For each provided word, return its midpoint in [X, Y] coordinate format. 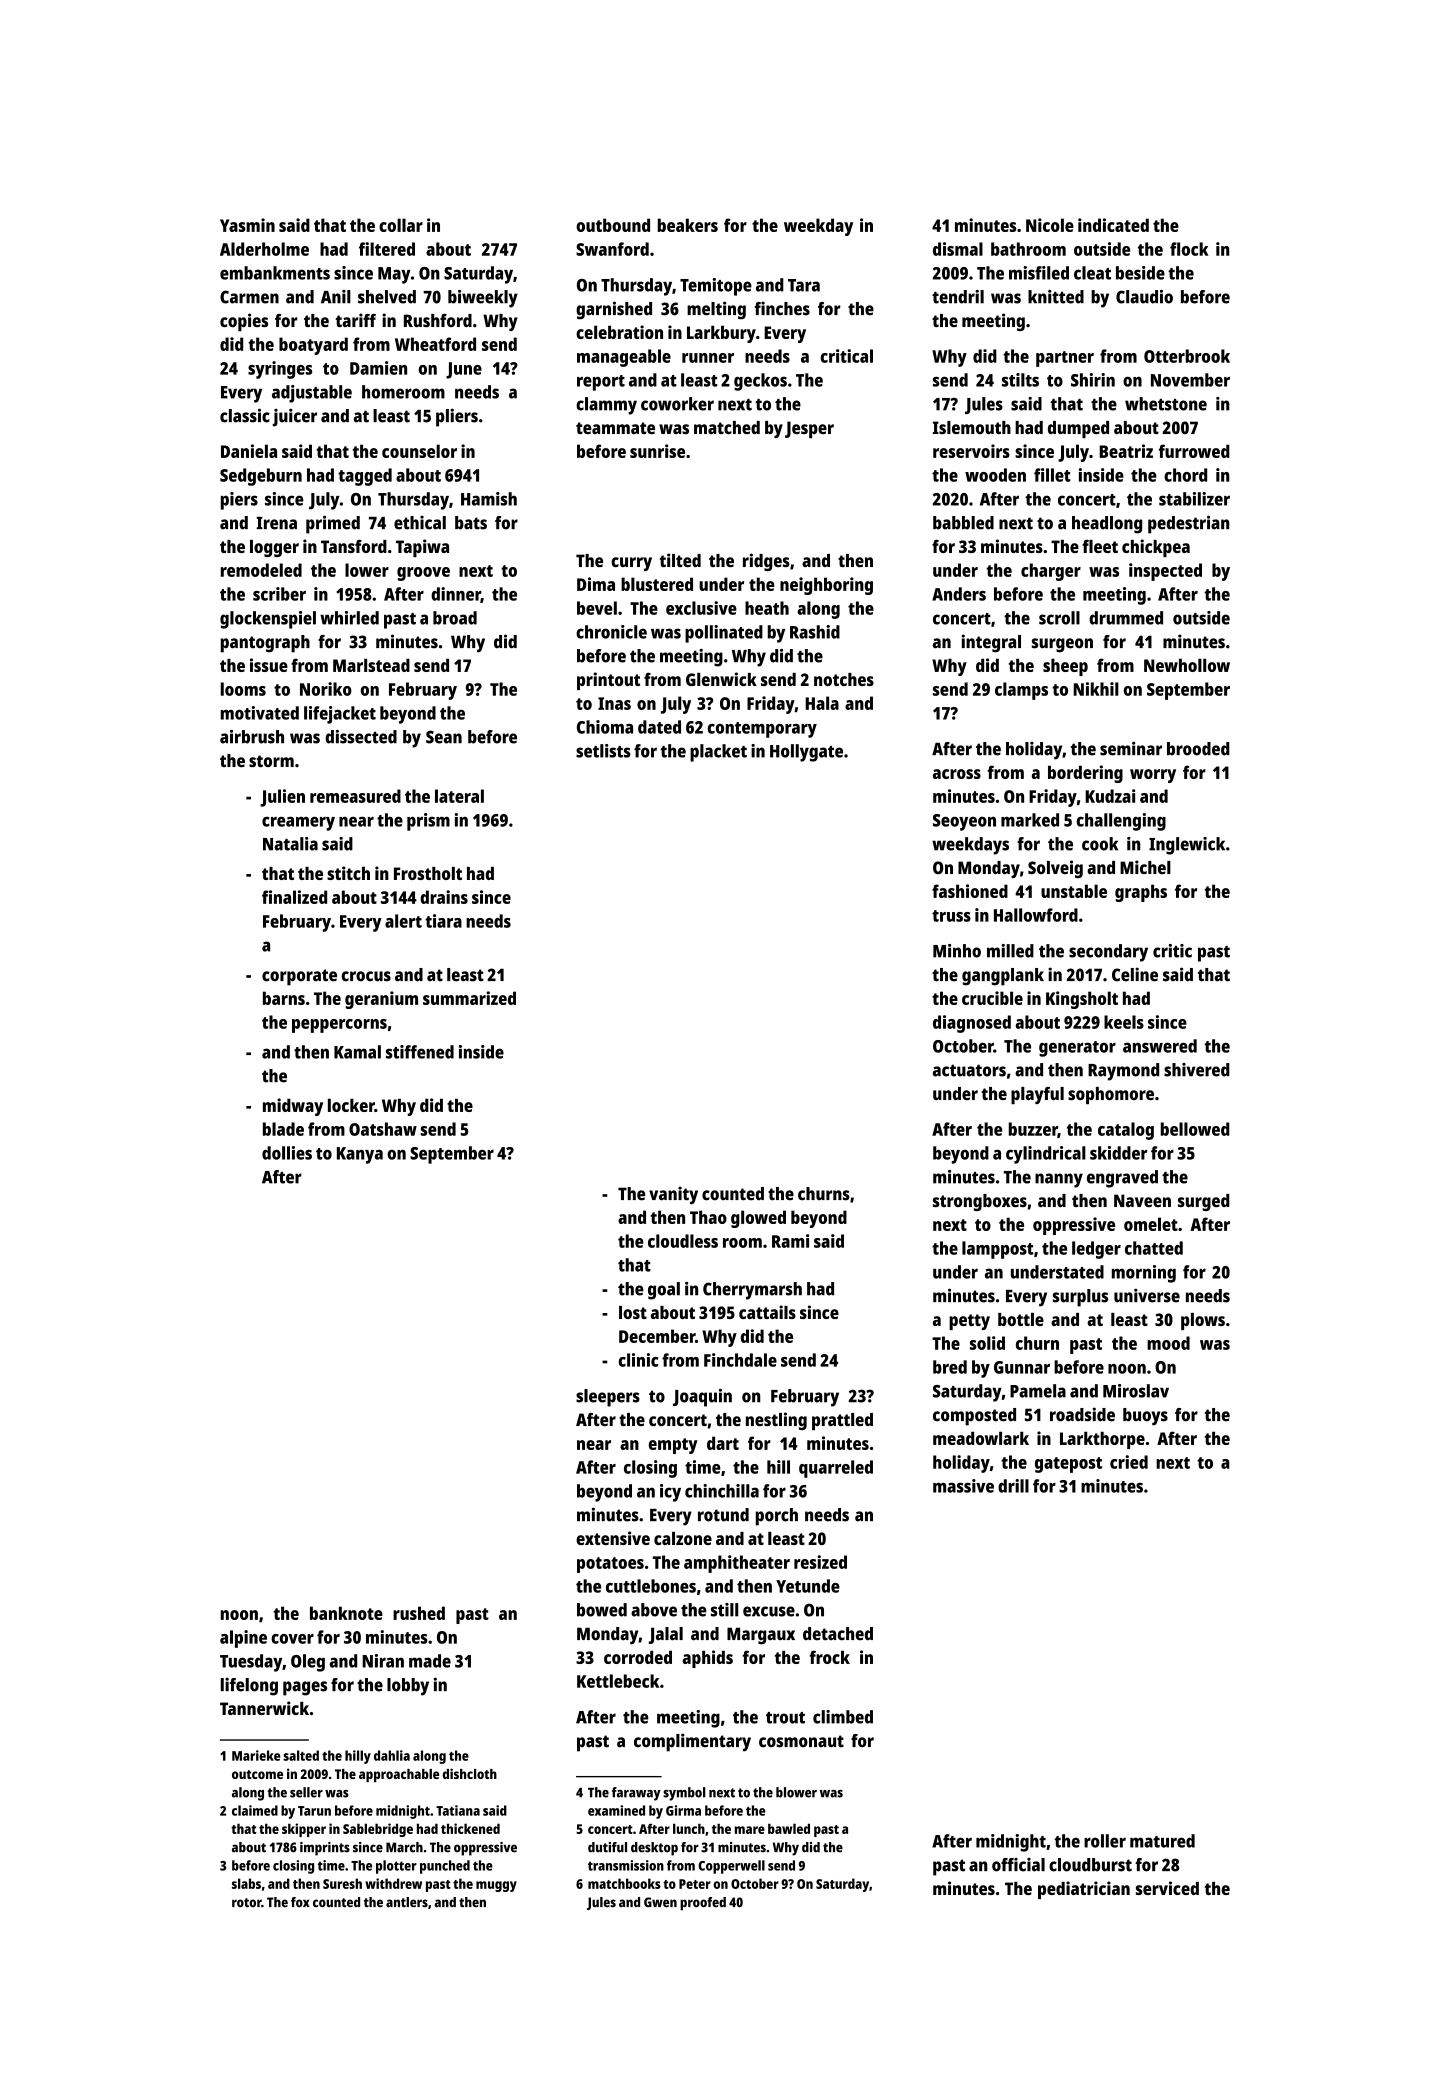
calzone [683, 1538]
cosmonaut [801, 1741]
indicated [1113, 225]
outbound [613, 225]
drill [1013, 1486]
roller [1105, 1841]
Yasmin [247, 225]
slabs [246, 1883]
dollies [287, 1153]
